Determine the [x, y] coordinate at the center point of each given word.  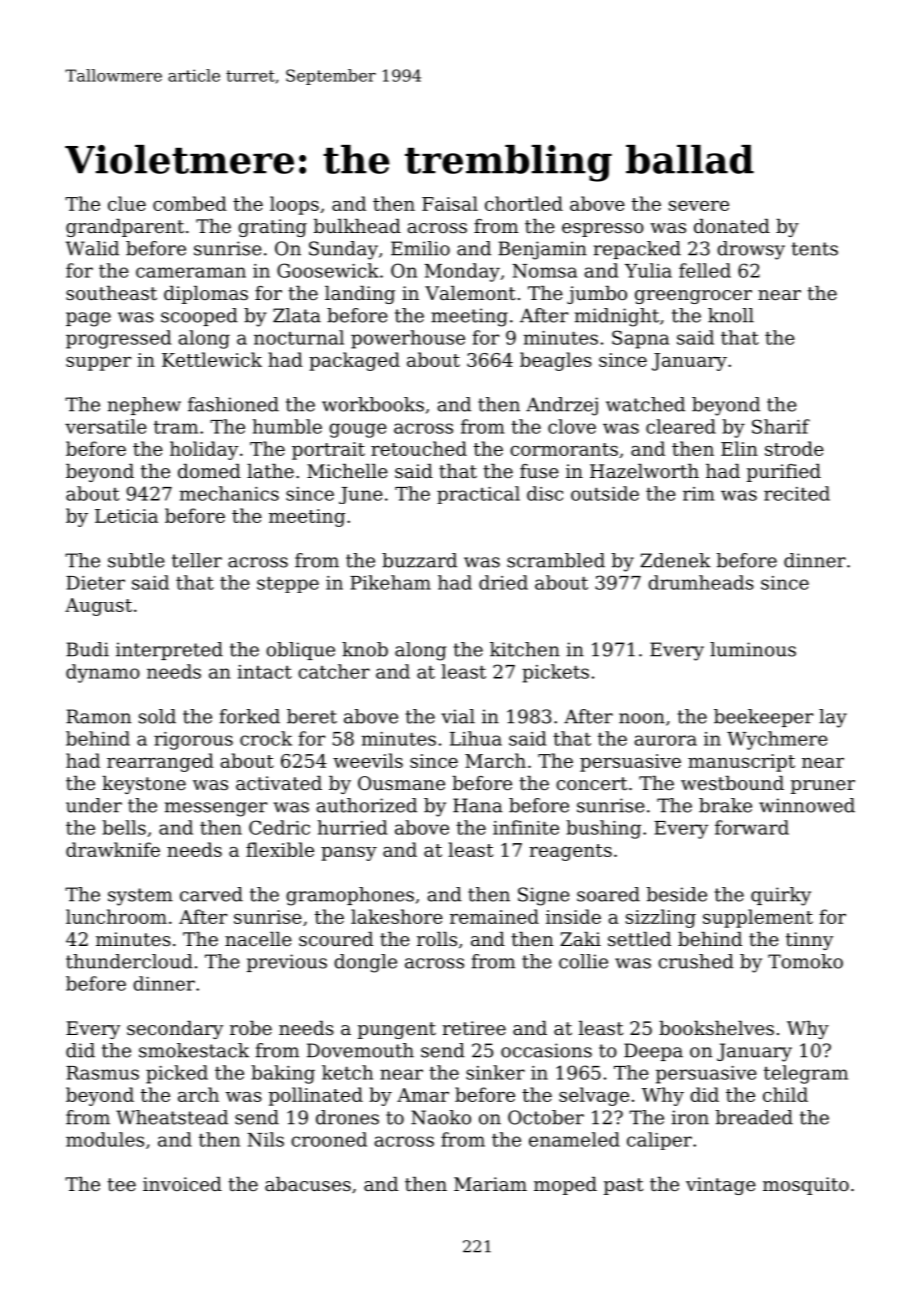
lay [833, 718]
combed [190, 203]
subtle [136, 560]
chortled [524, 203]
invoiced [182, 1184]
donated [732, 226]
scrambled [556, 560]
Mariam [490, 1184]
